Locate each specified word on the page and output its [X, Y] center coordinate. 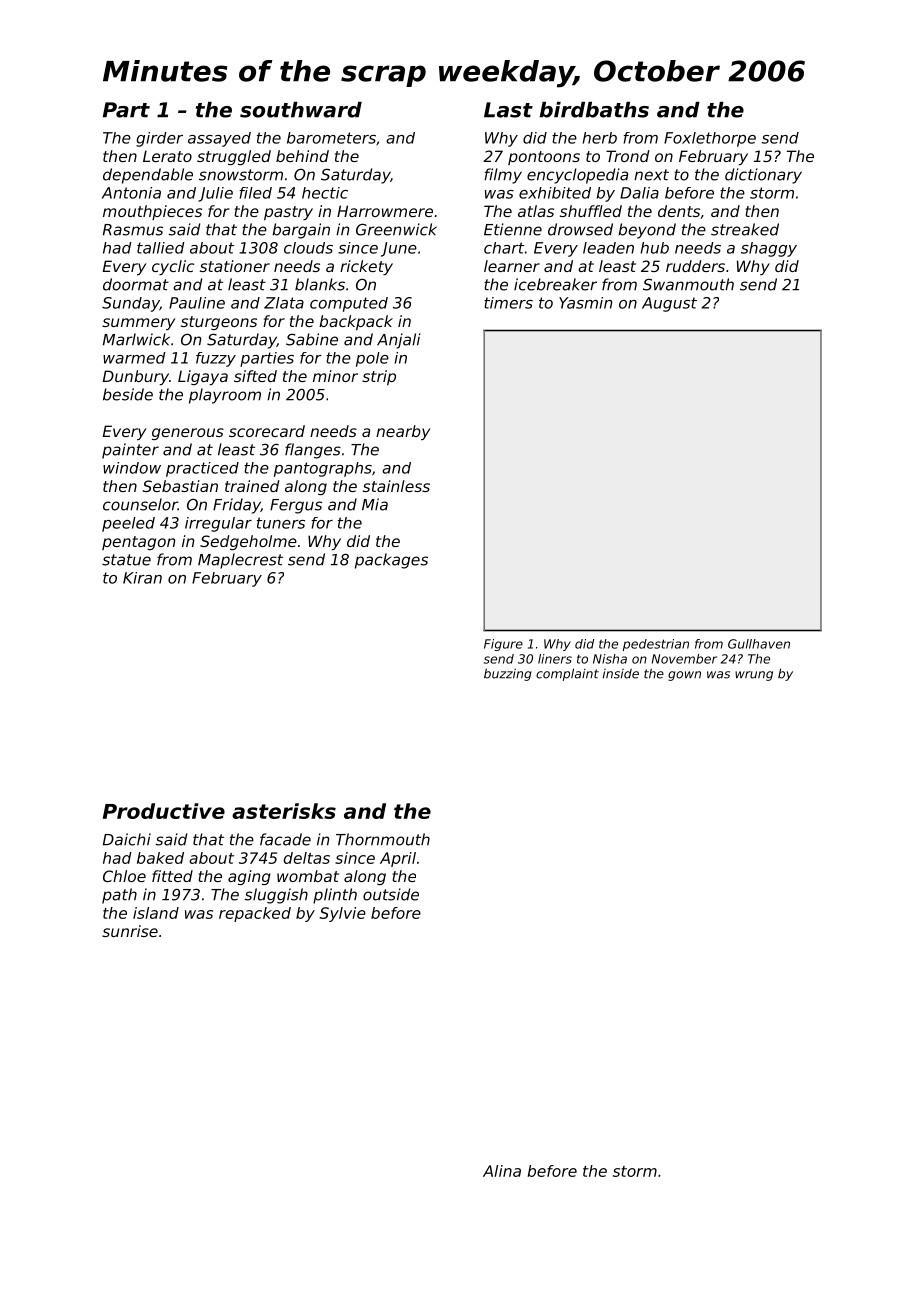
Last [508, 110]
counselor [140, 504]
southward [301, 110]
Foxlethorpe [710, 139]
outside [391, 894]
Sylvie [342, 914]
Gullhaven [759, 644]
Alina [502, 1171]
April [398, 859]
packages [391, 561]
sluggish [276, 896]
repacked [255, 914]
